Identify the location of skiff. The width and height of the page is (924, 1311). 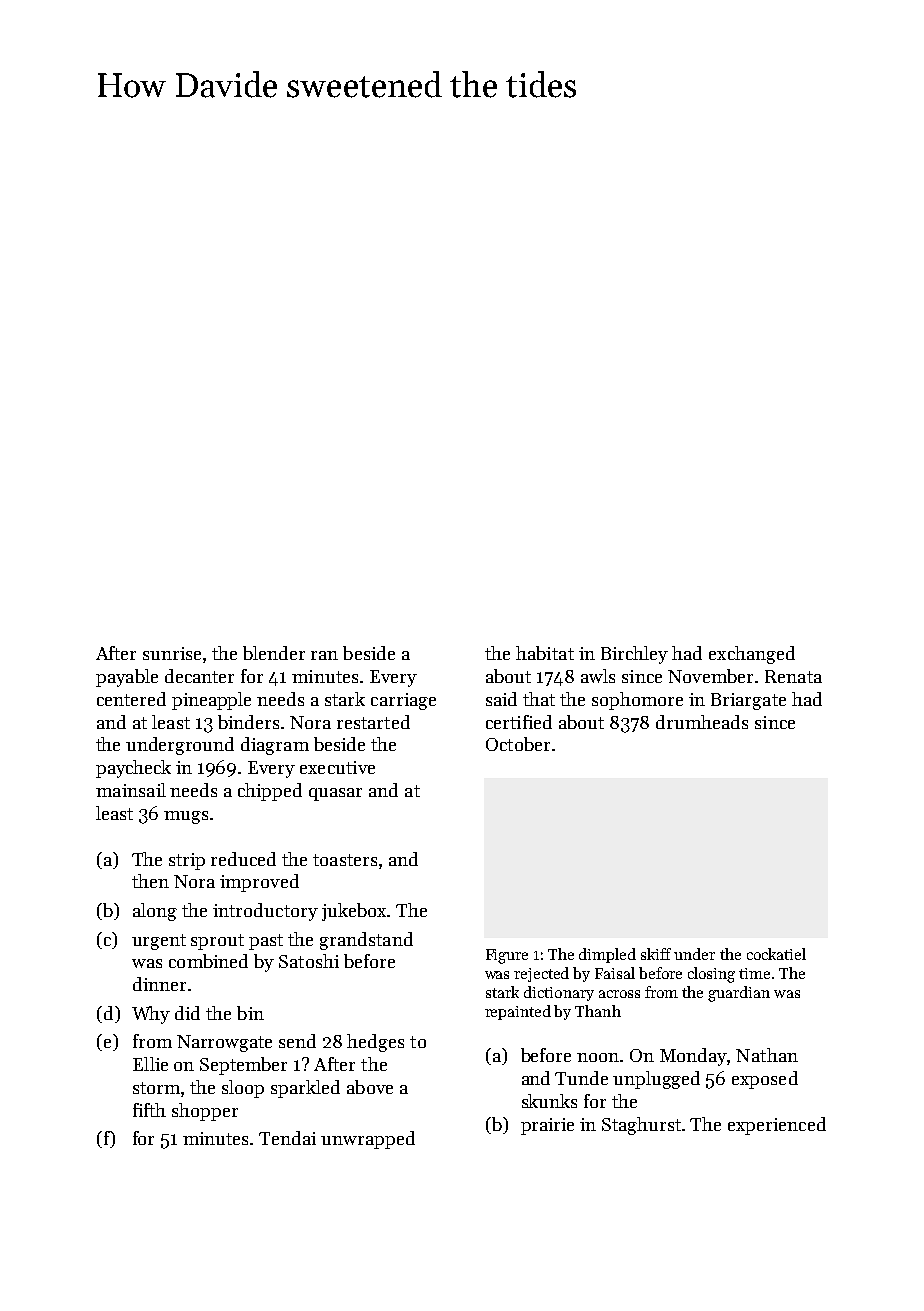
(656, 954).
